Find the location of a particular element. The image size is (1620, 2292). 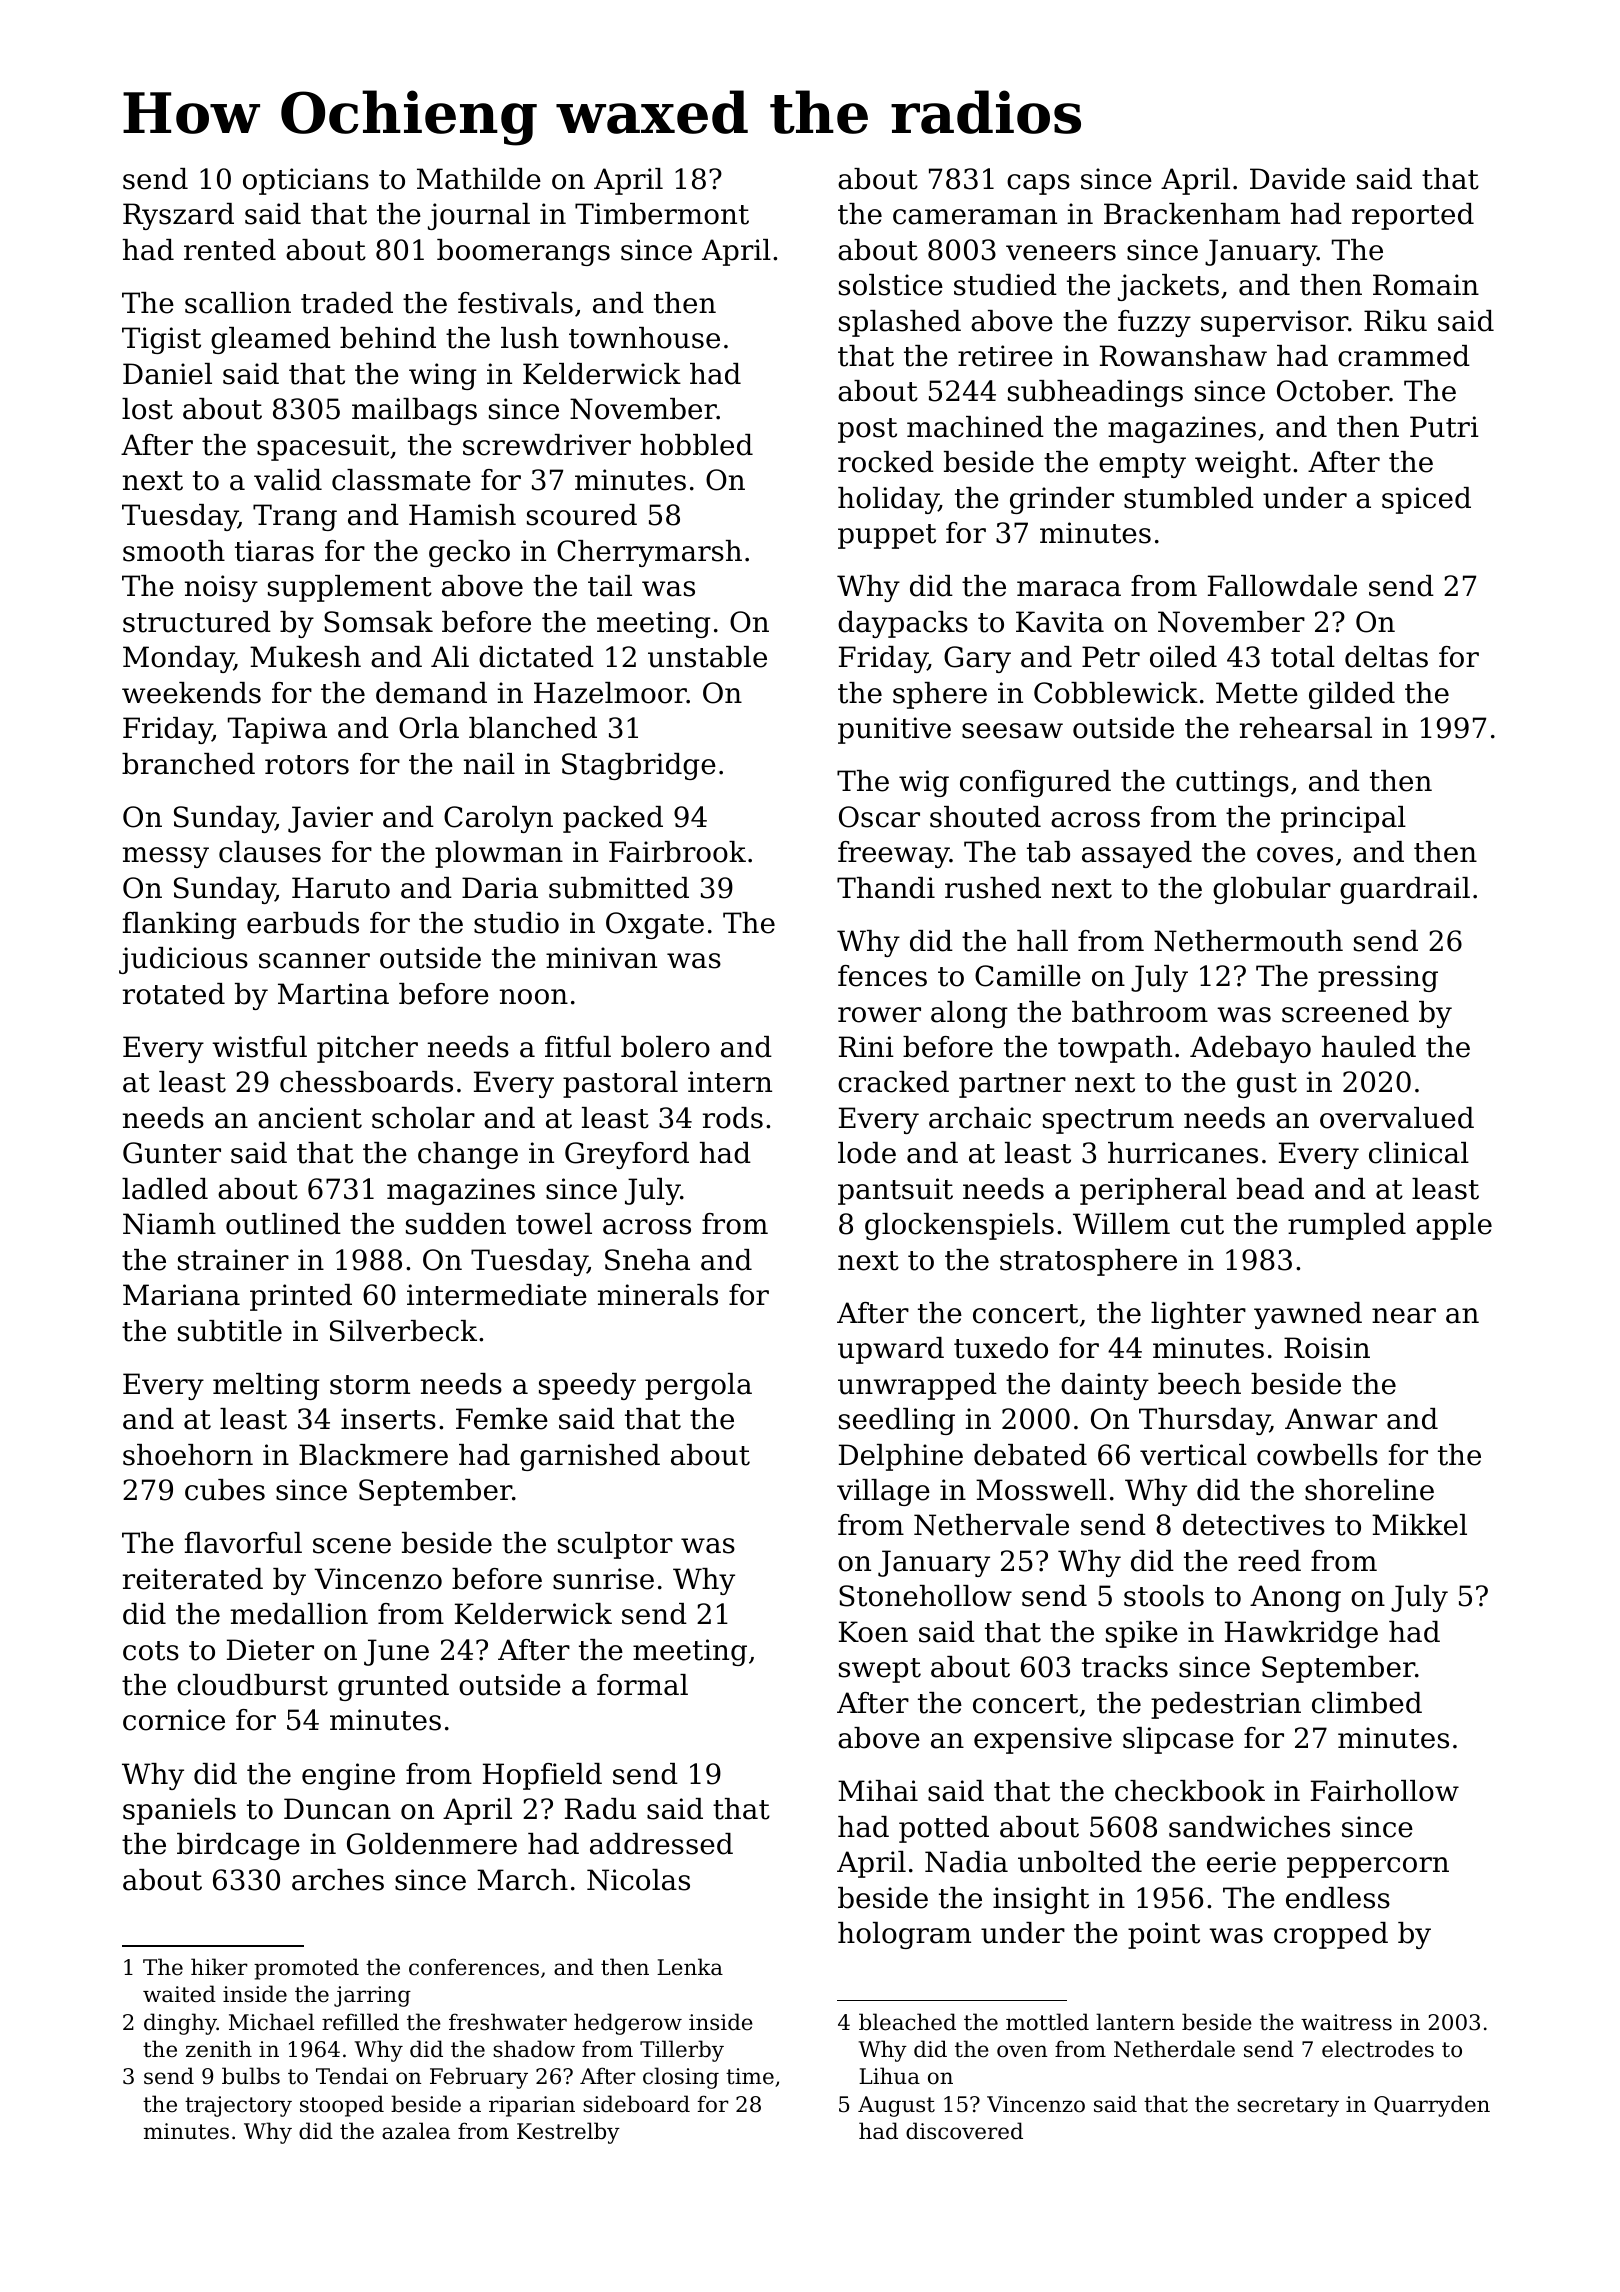

Nadia is located at coordinates (966, 1862).
